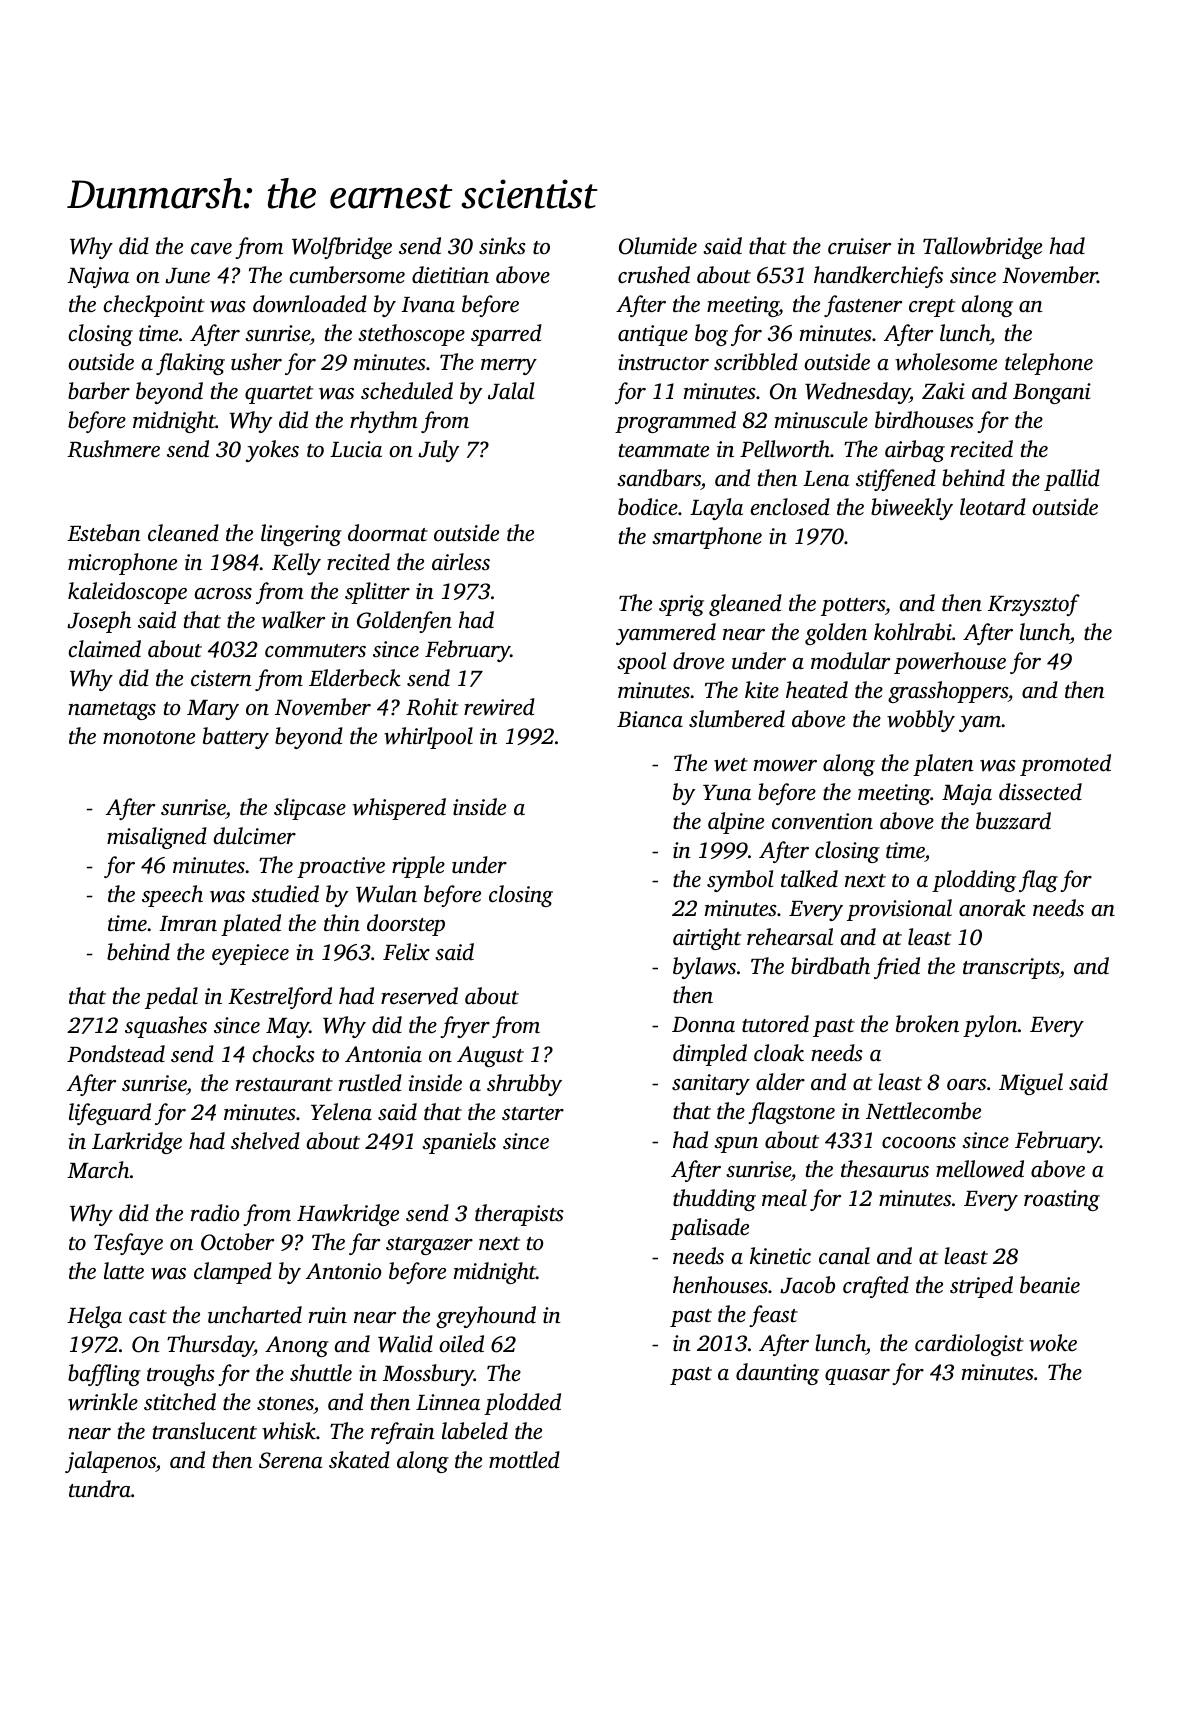 The image size is (1184, 1714). I want to click on dietitian, so click(450, 274).
